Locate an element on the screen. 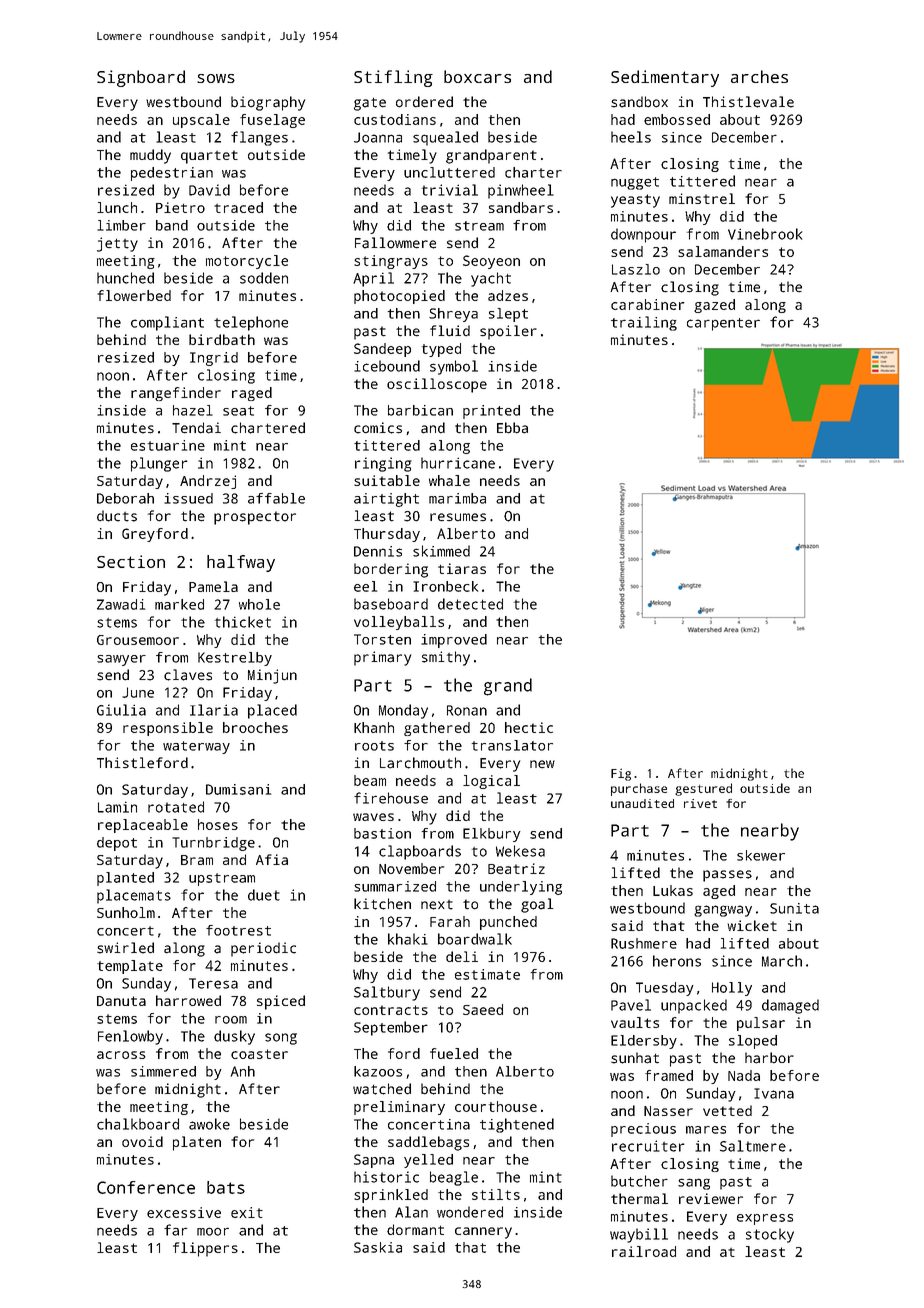 This screenshot has height=1308, width=924. baseboard is located at coordinates (391, 604).
